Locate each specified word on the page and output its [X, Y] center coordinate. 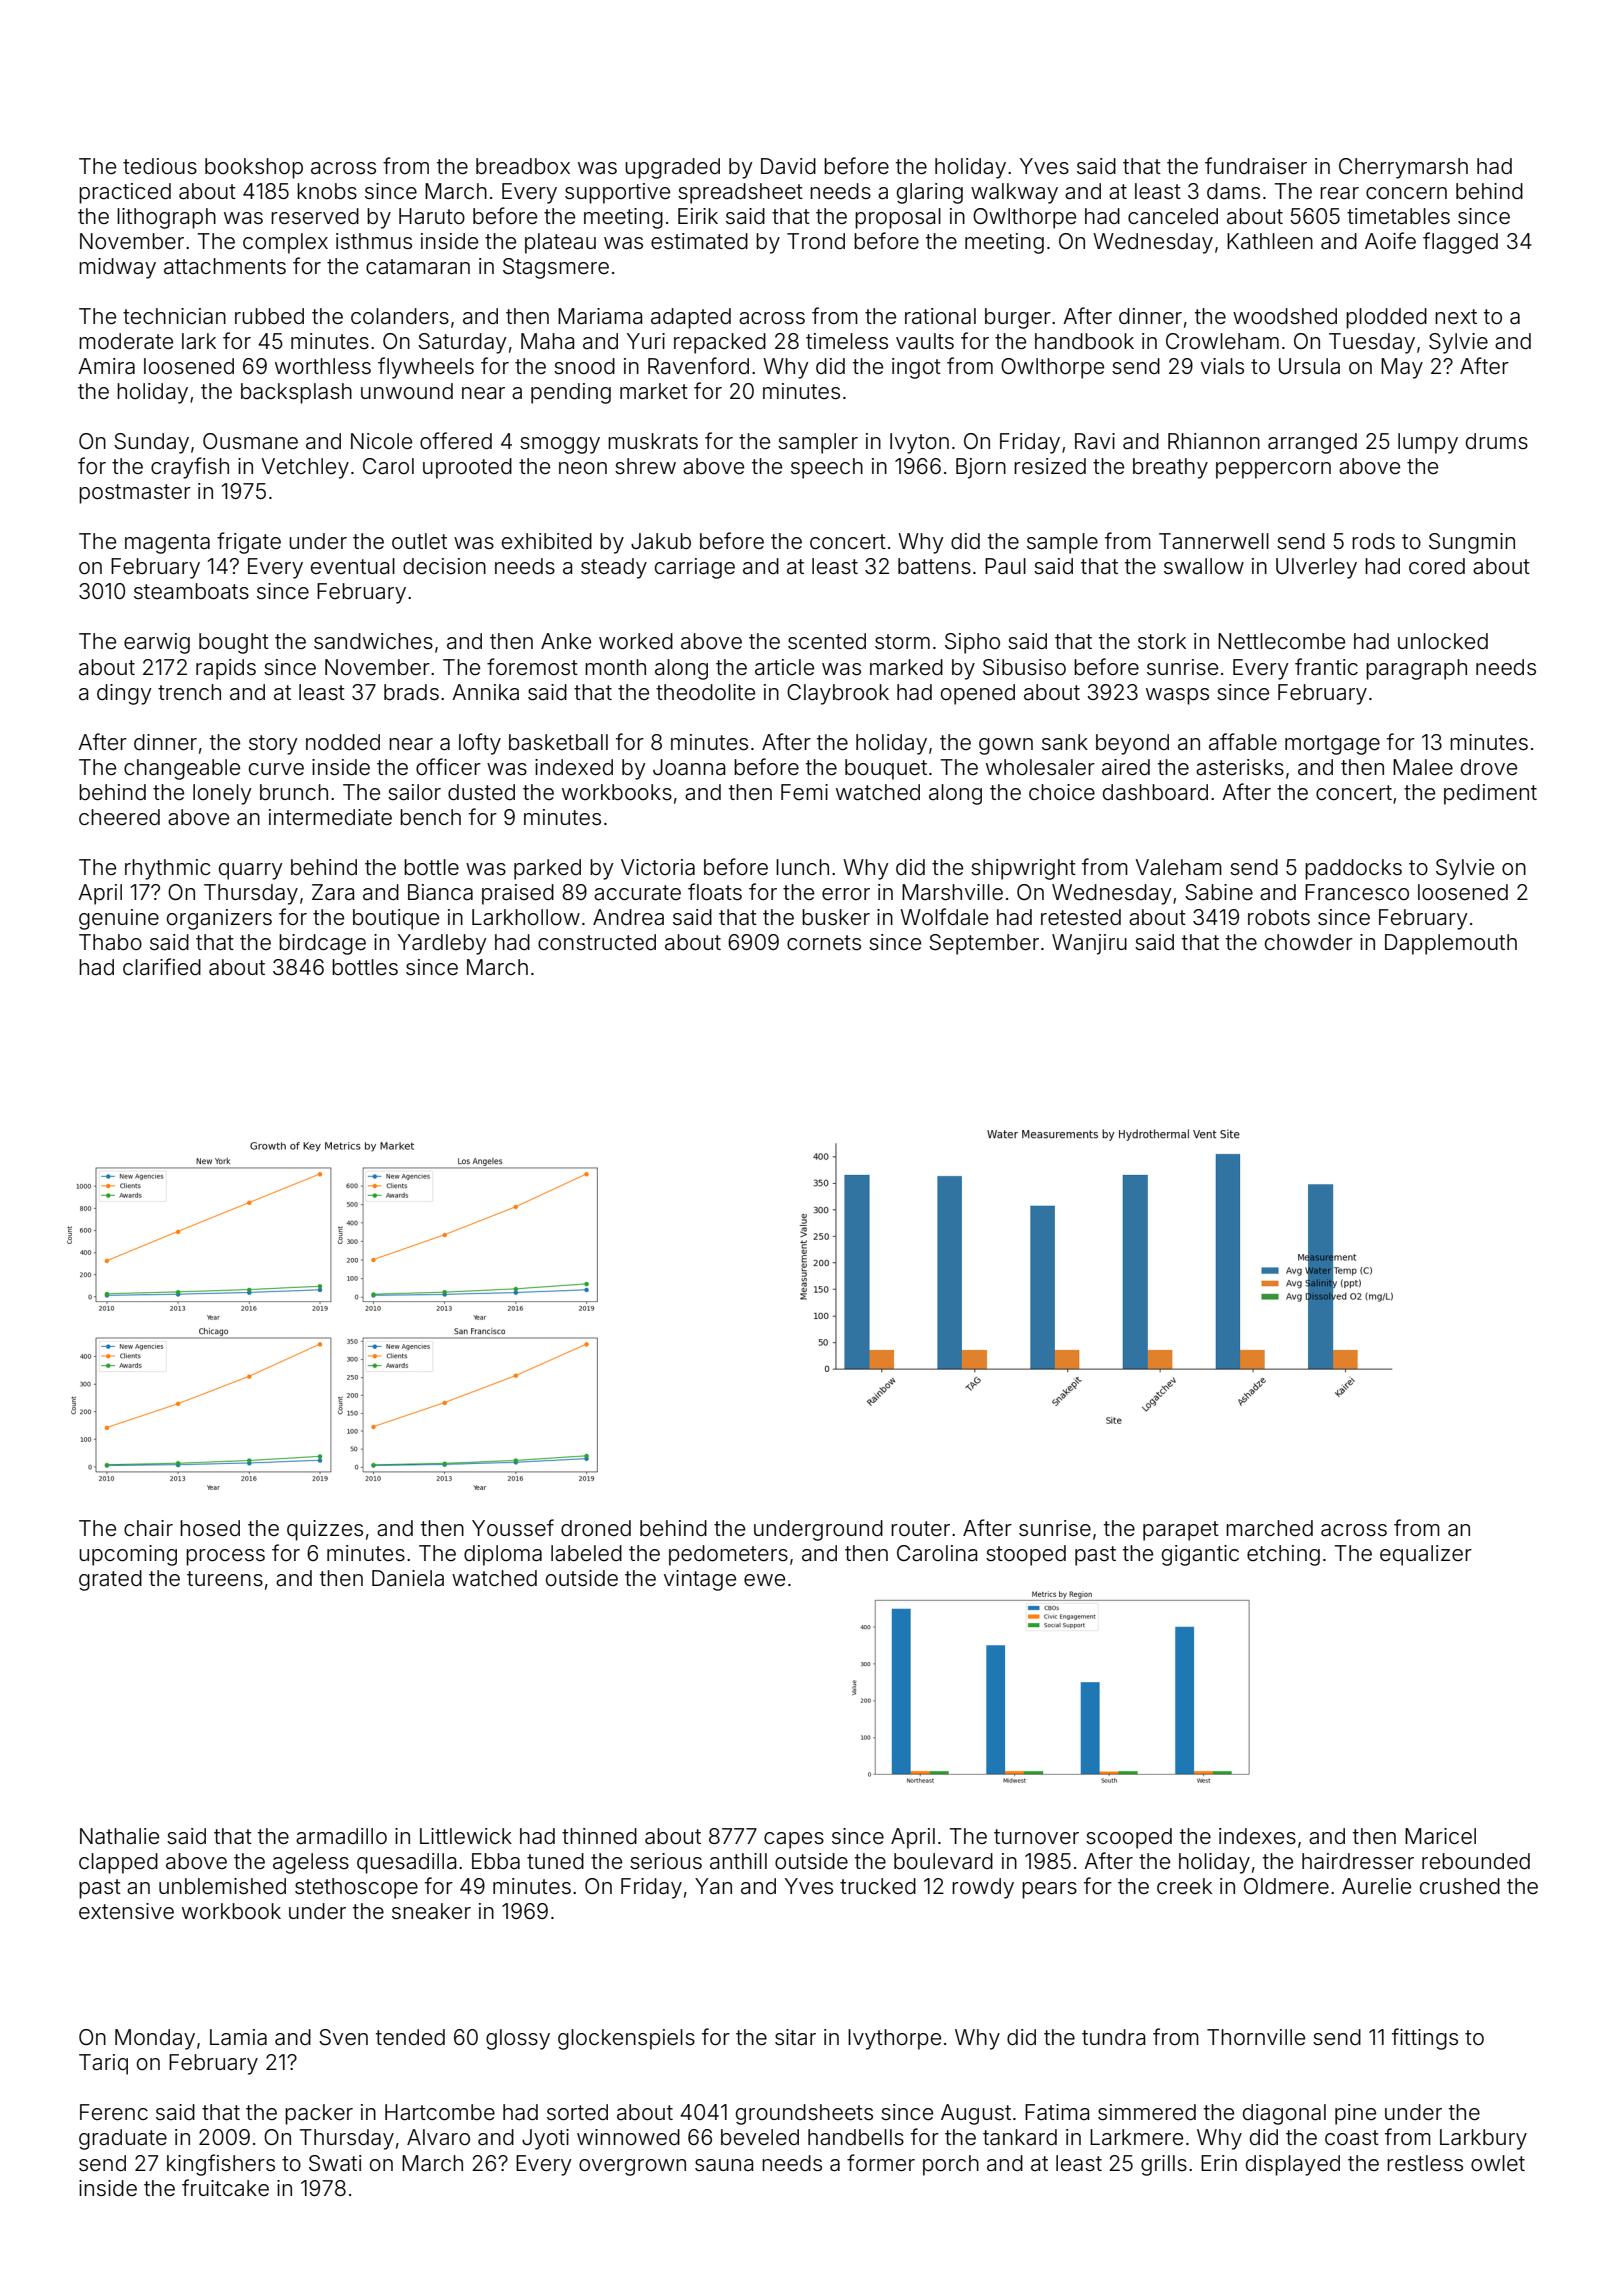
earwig [157, 643]
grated [110, 1580]
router [920, 1529]
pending [571, 393]
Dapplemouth [1451, 944]
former [881, 2163]
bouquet [886, 769]
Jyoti [545, 2139]
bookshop [254, 168]
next [1456, 317]
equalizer [1426, 1555]
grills [1164, 2165]
